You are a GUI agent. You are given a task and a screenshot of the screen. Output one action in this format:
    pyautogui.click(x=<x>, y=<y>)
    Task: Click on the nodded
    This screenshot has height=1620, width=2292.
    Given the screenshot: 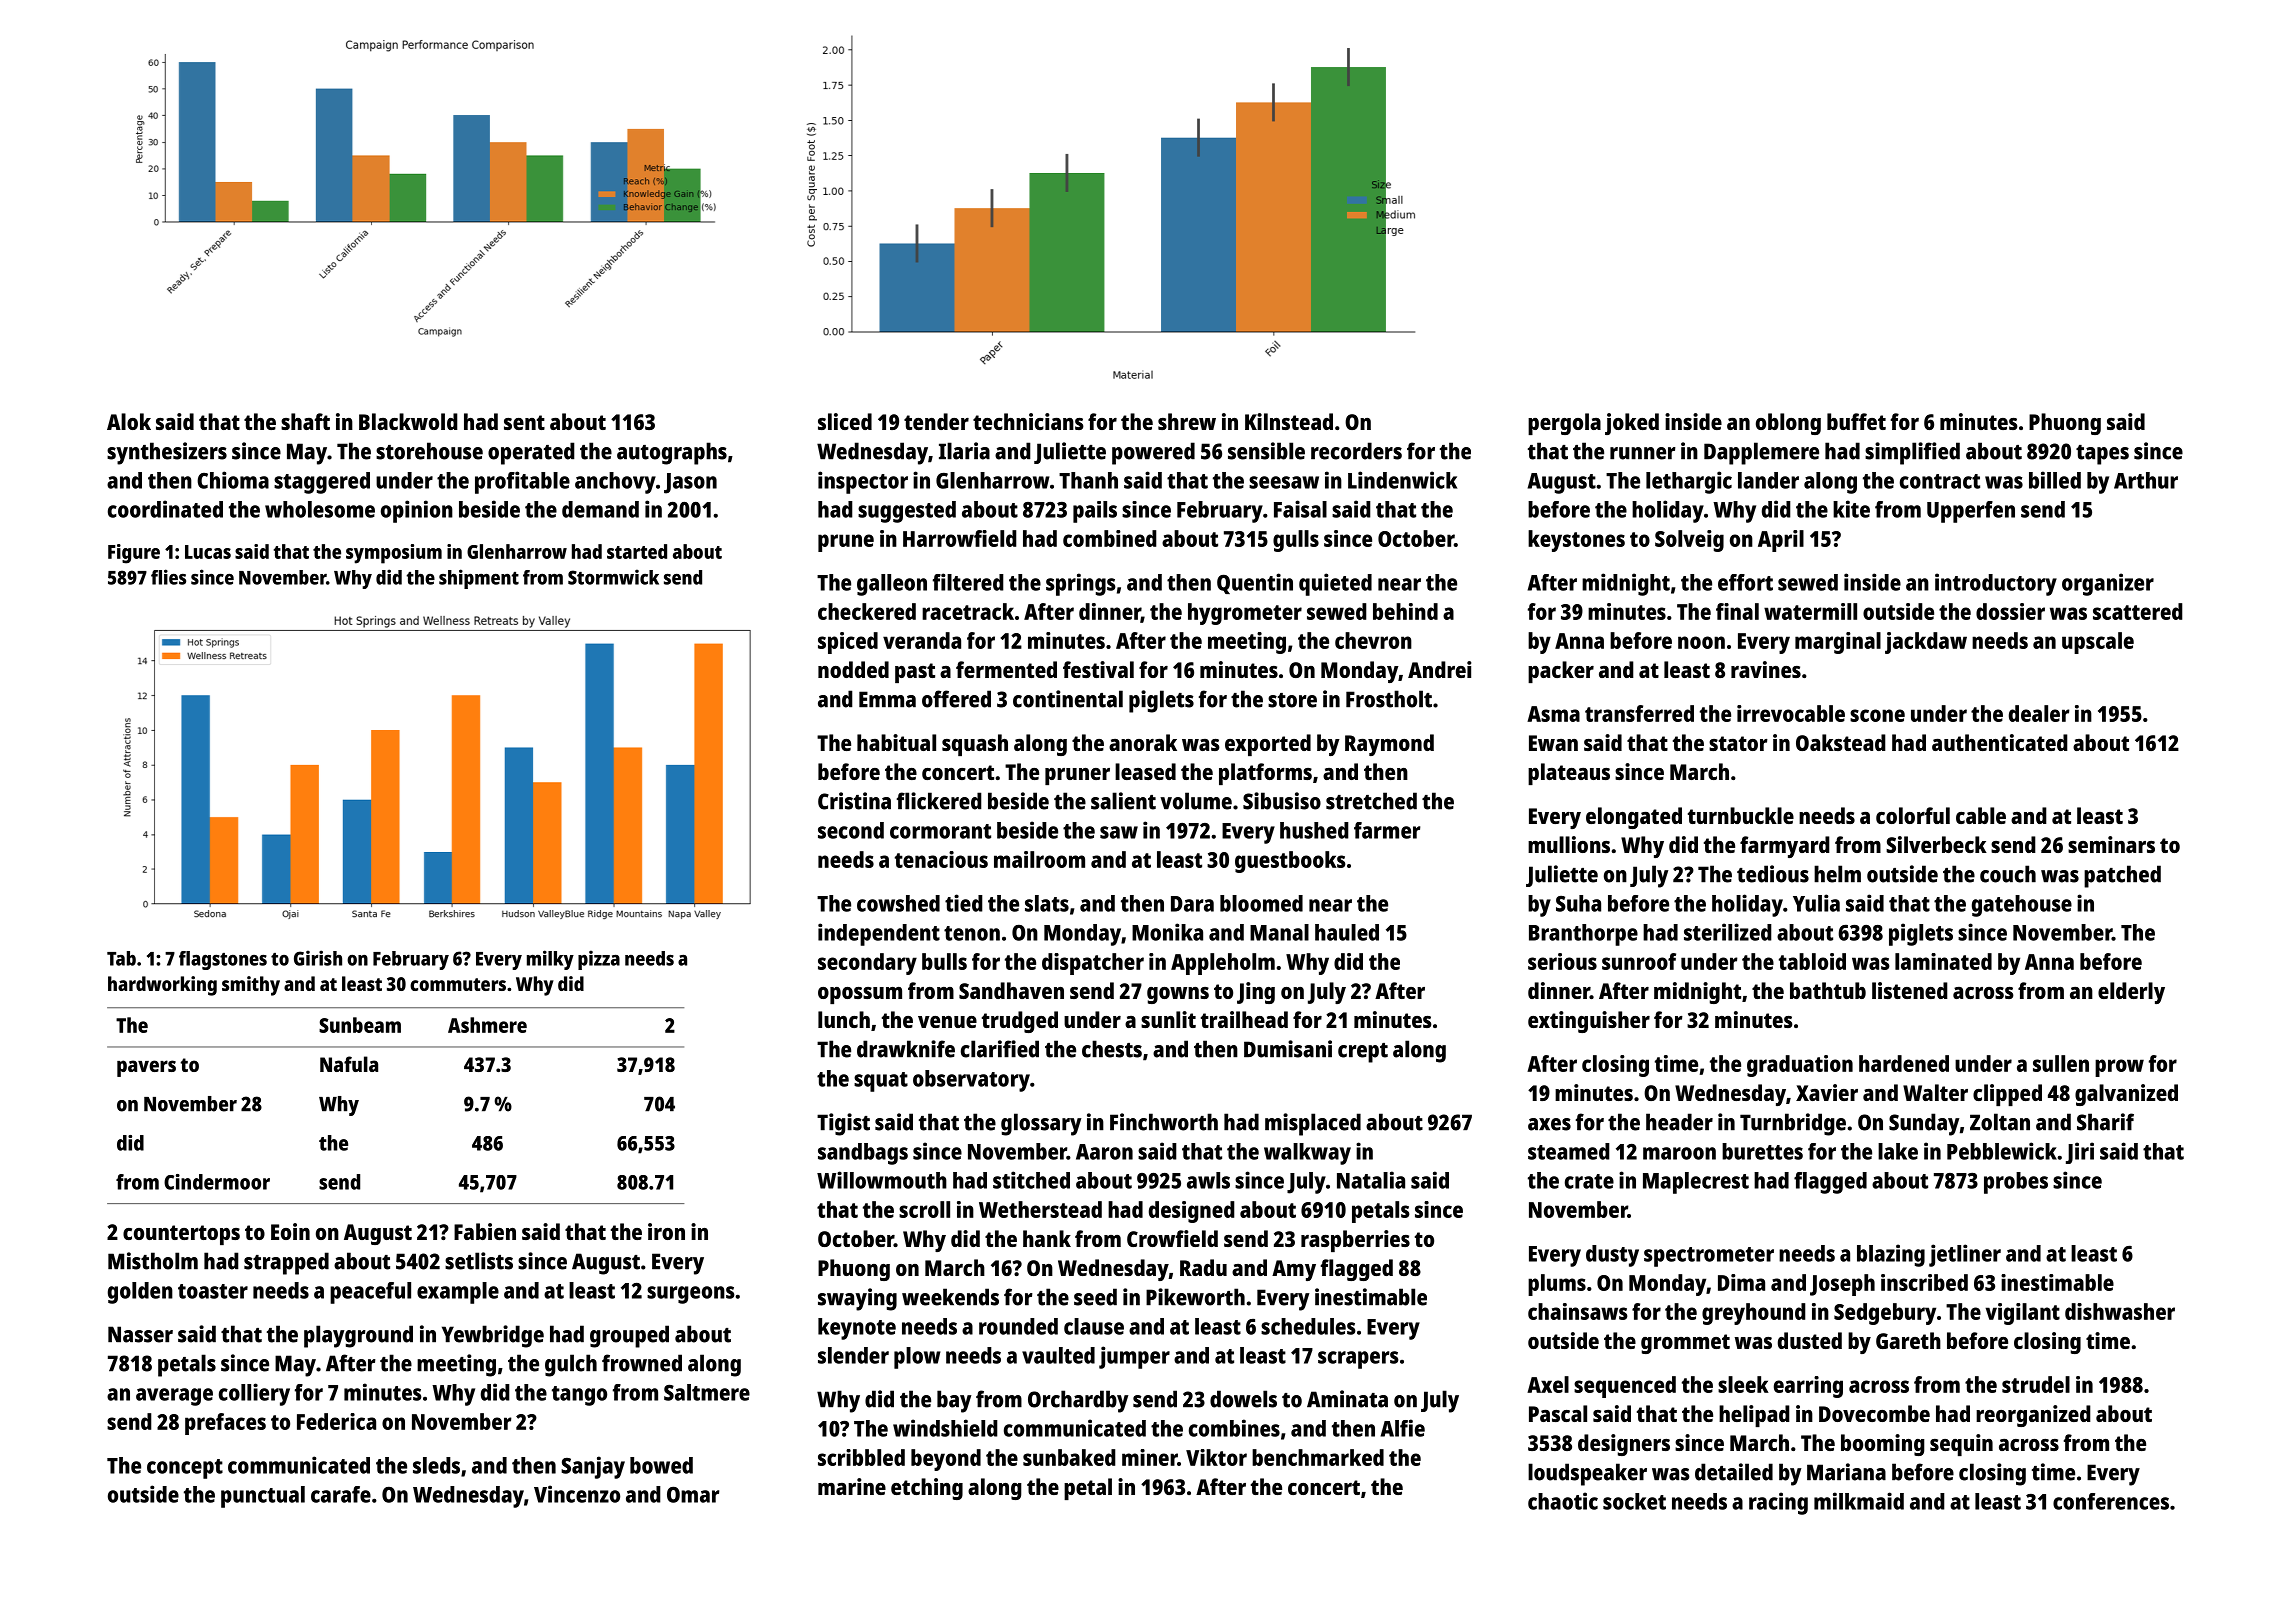 What is the action you would take?
    pyautogui.click(x=853, y=669)
